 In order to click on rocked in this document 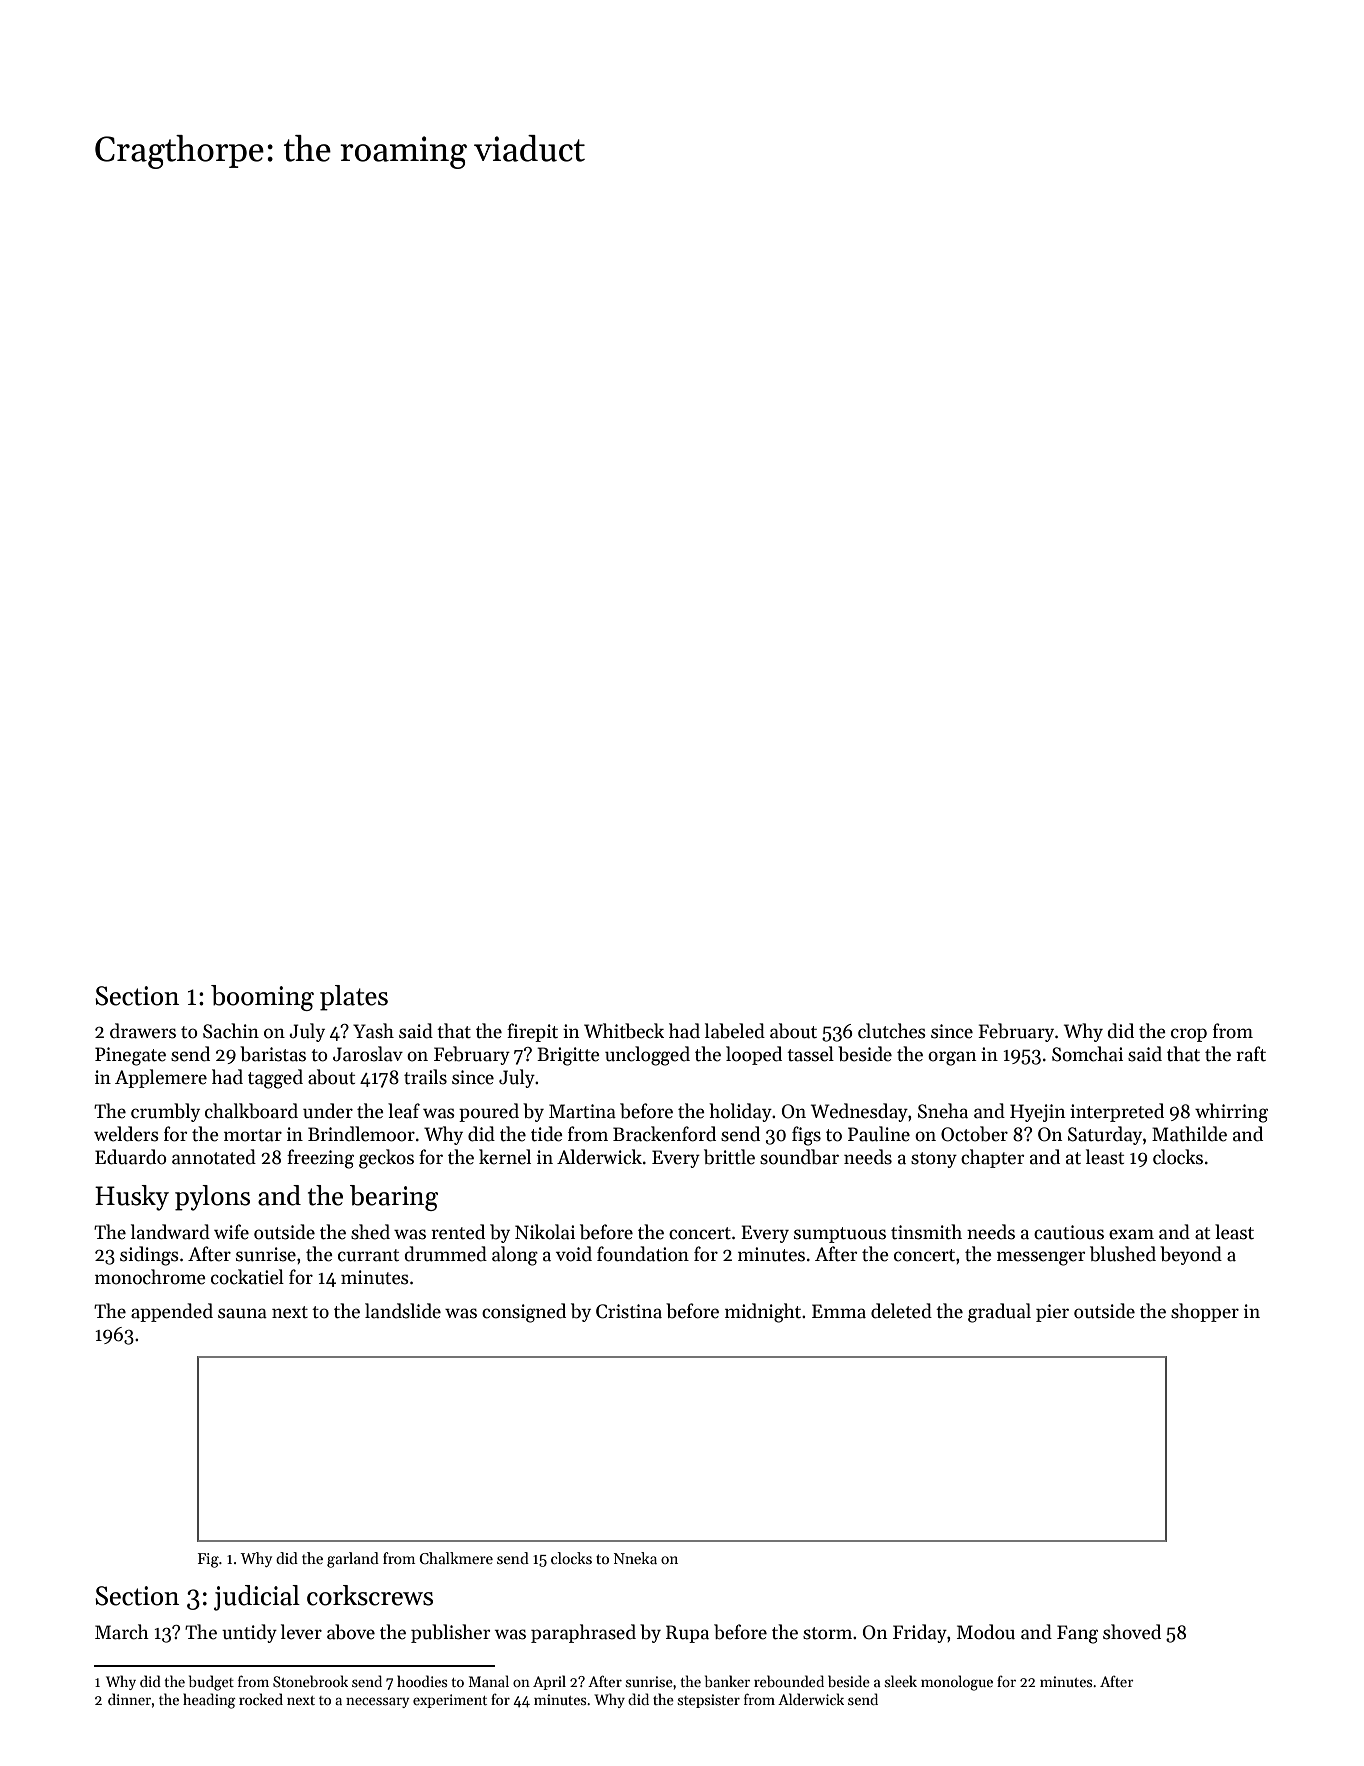, I will do `click(261, 1699)`.
